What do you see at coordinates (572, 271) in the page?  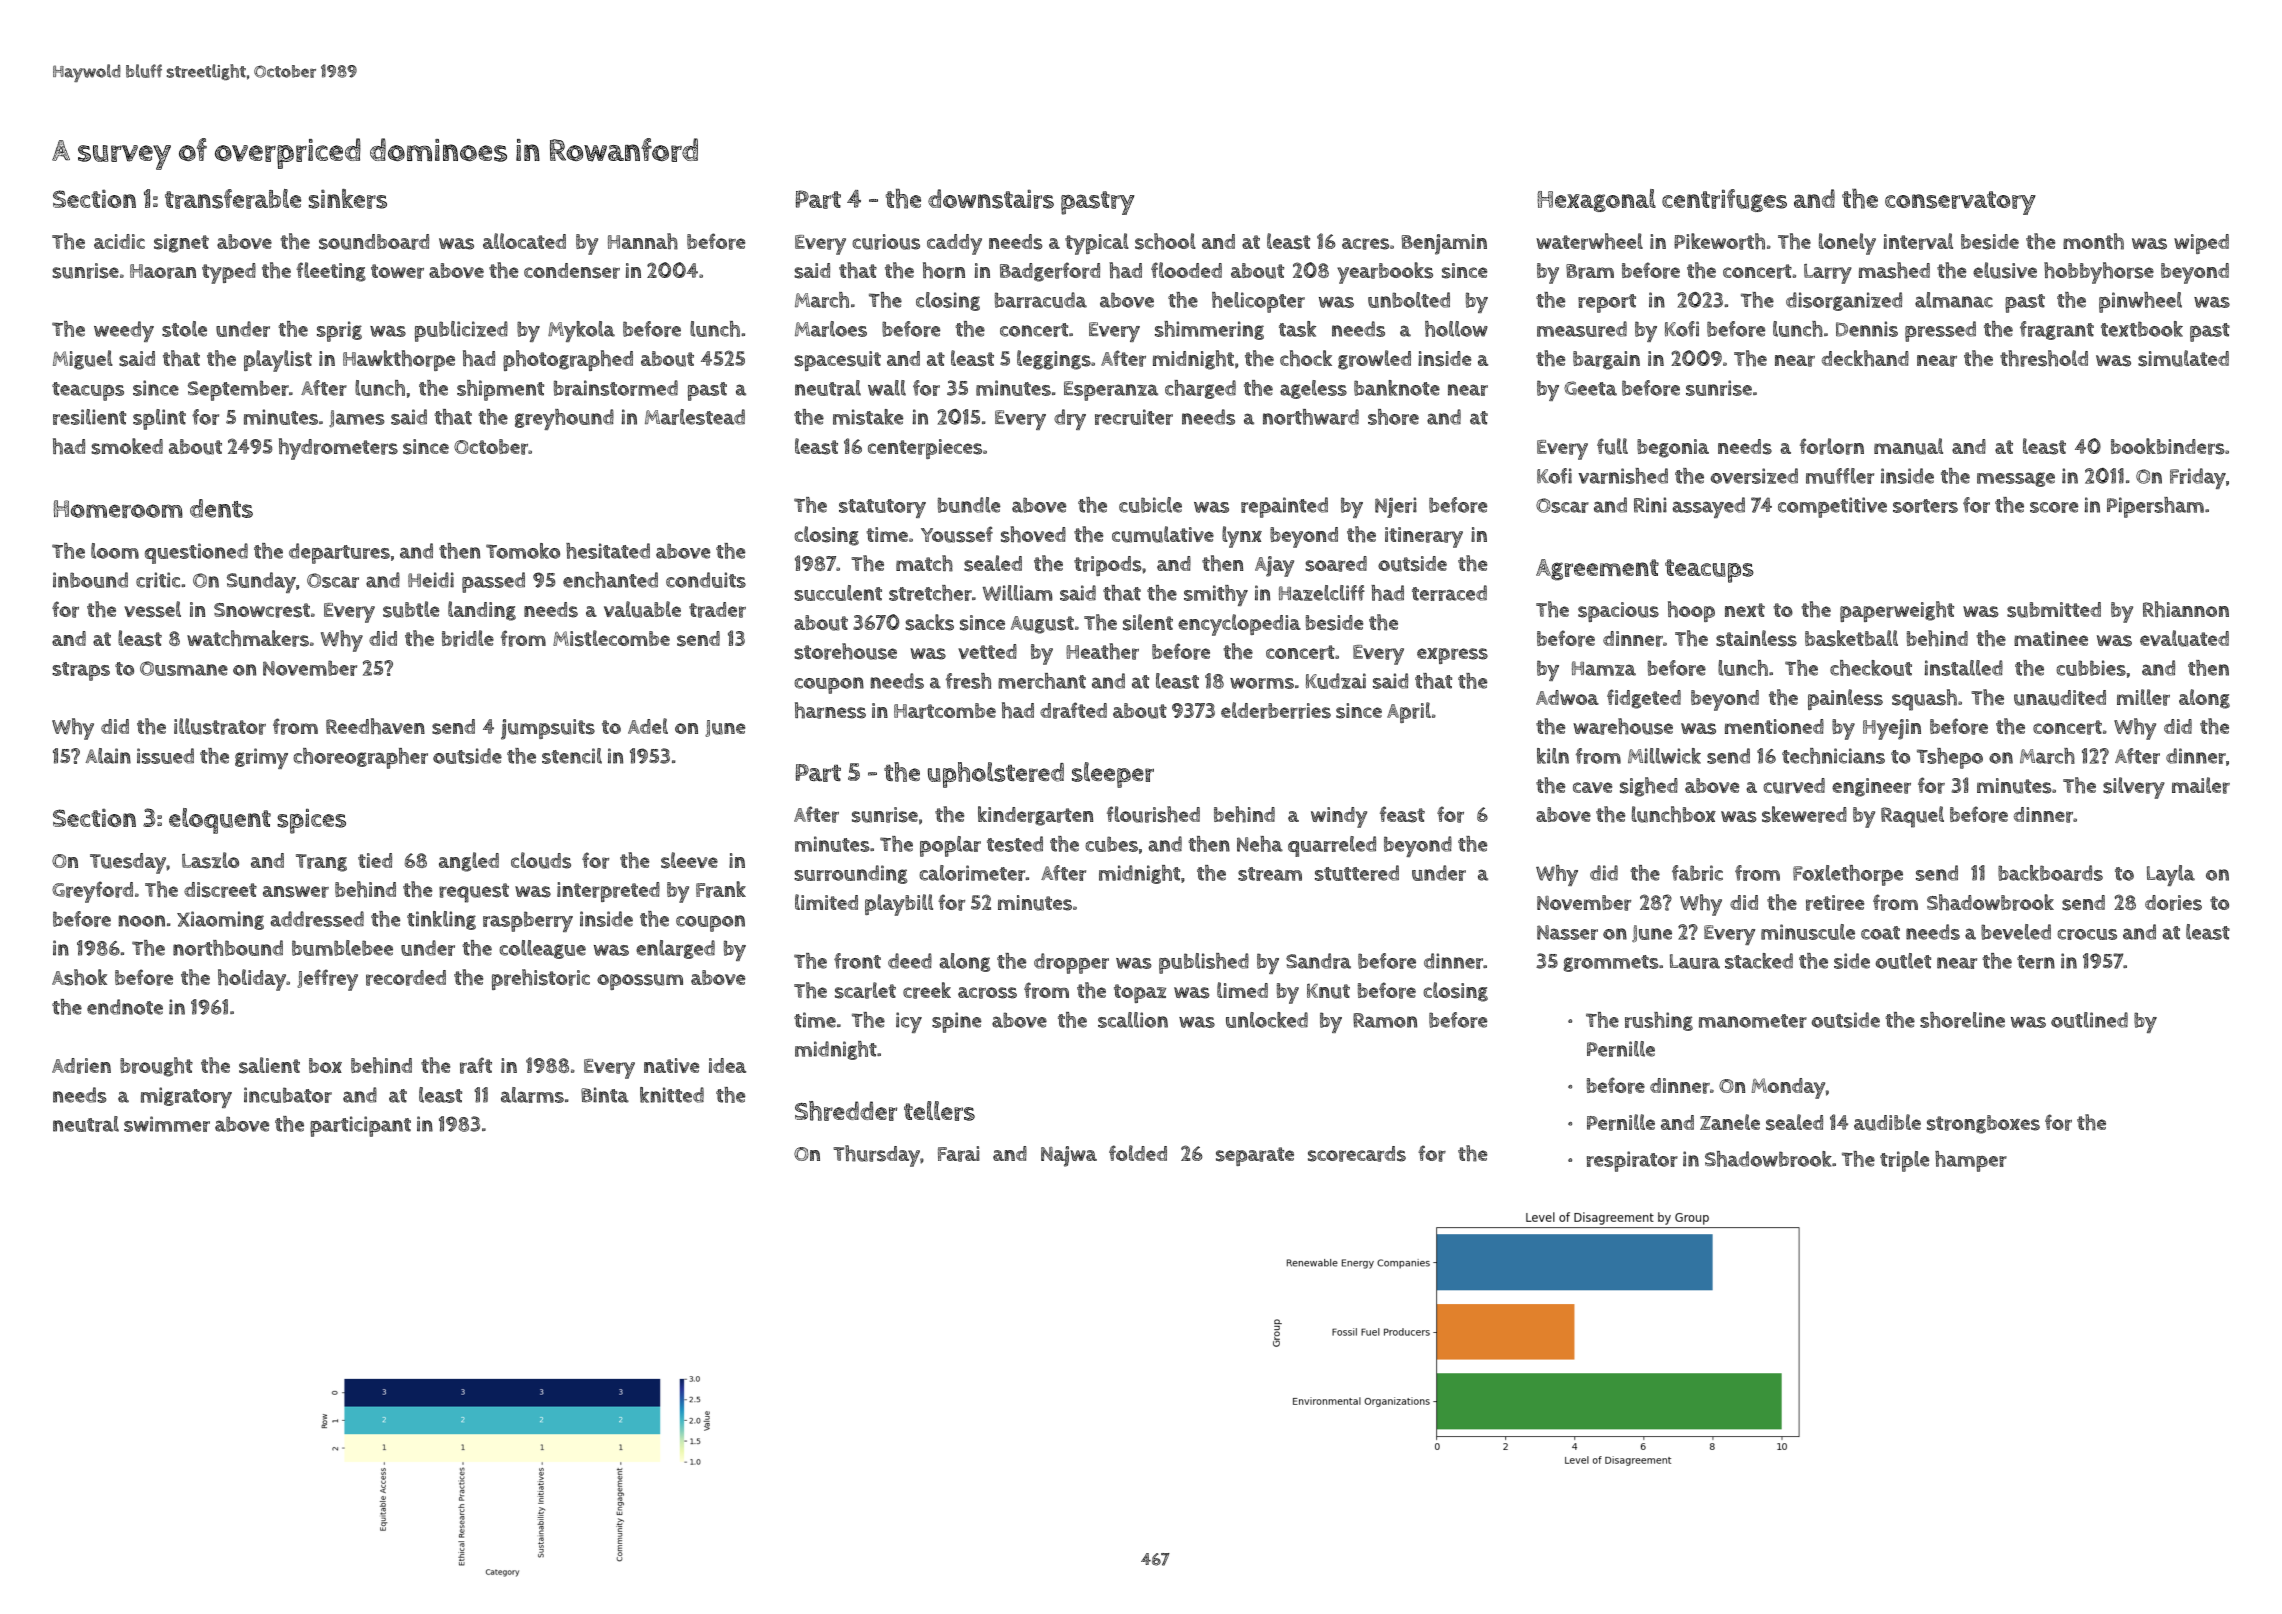 I see `condenser` at bounding box center [572, 271].
